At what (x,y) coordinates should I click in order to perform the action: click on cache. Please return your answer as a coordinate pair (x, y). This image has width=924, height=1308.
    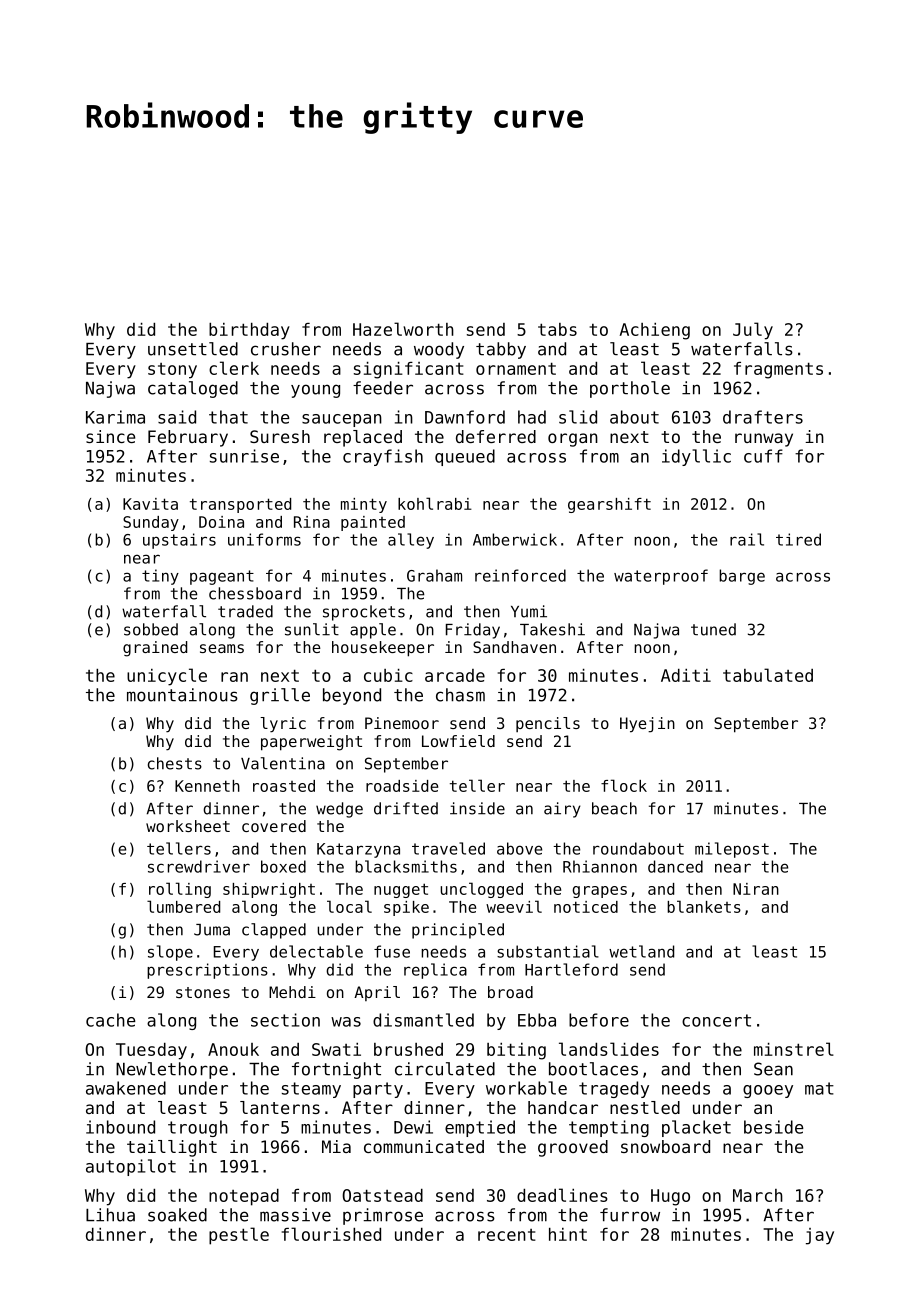
    Looking at the image, I should click on (111, 1020).
